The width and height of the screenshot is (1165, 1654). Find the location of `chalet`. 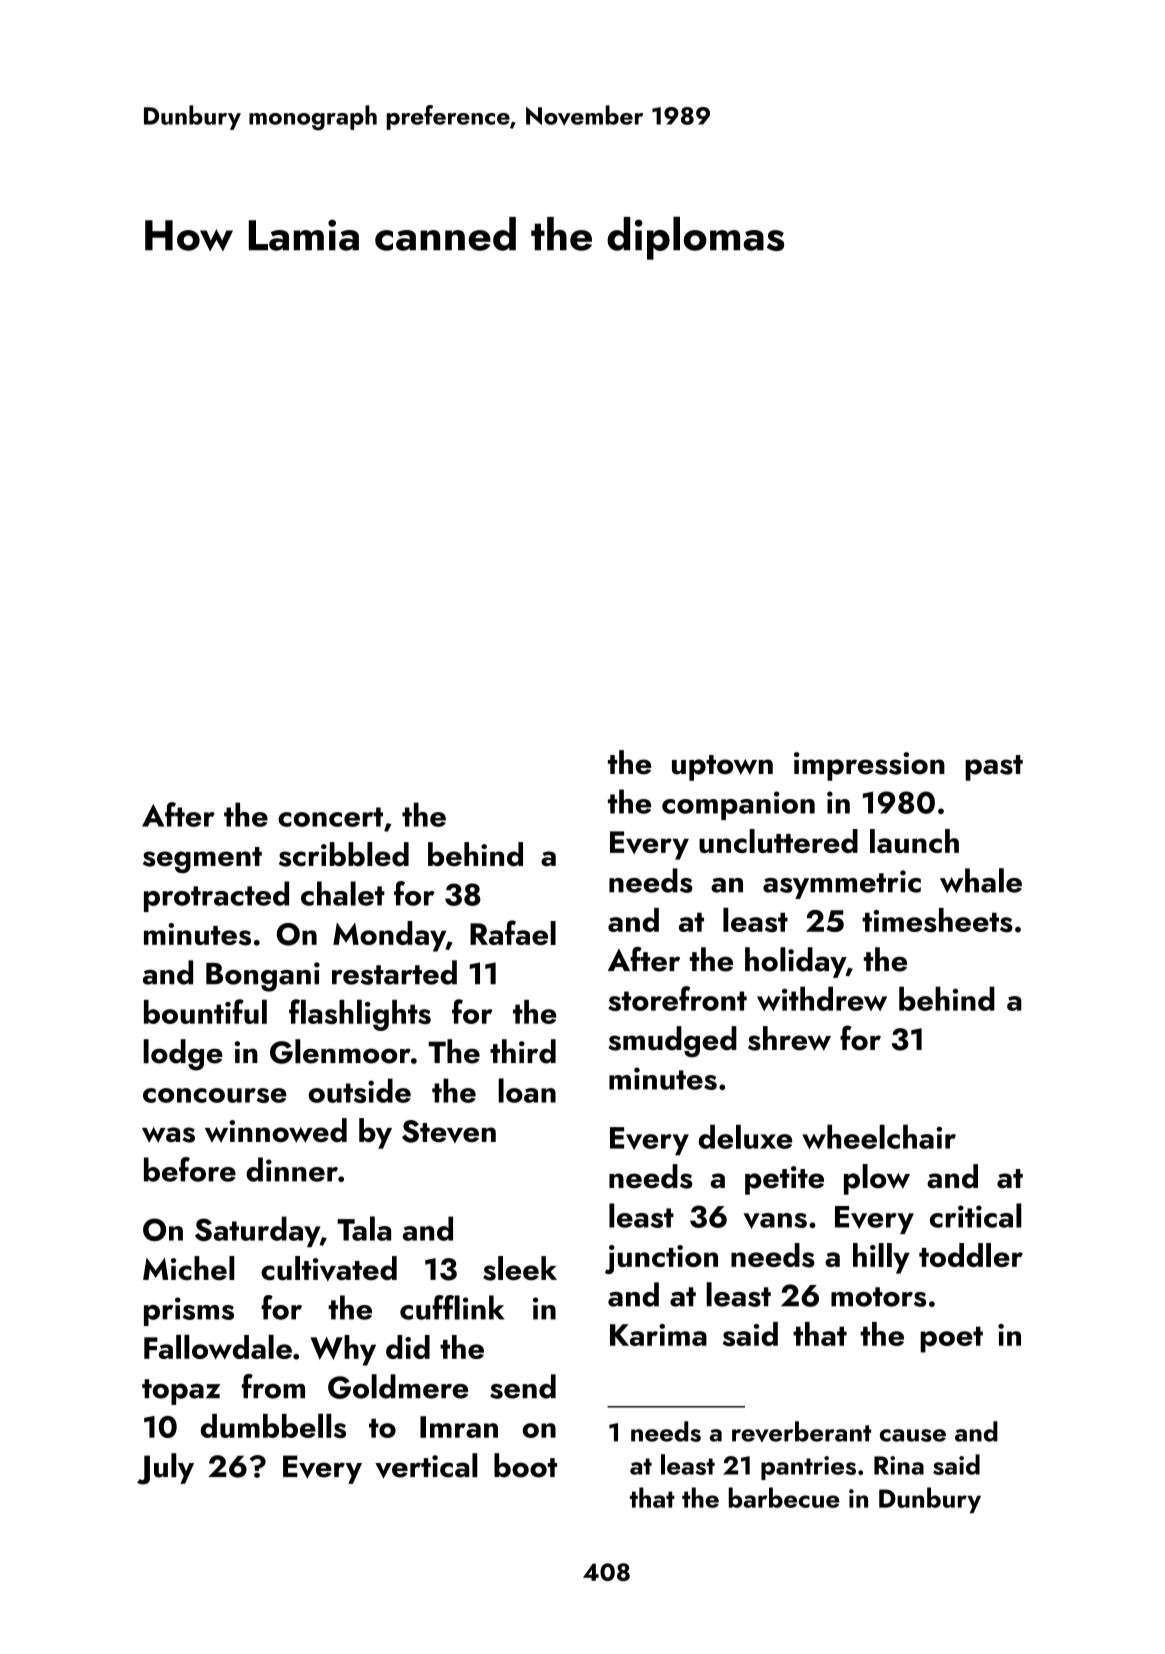

chalet is located at coordinates (343, 893).
